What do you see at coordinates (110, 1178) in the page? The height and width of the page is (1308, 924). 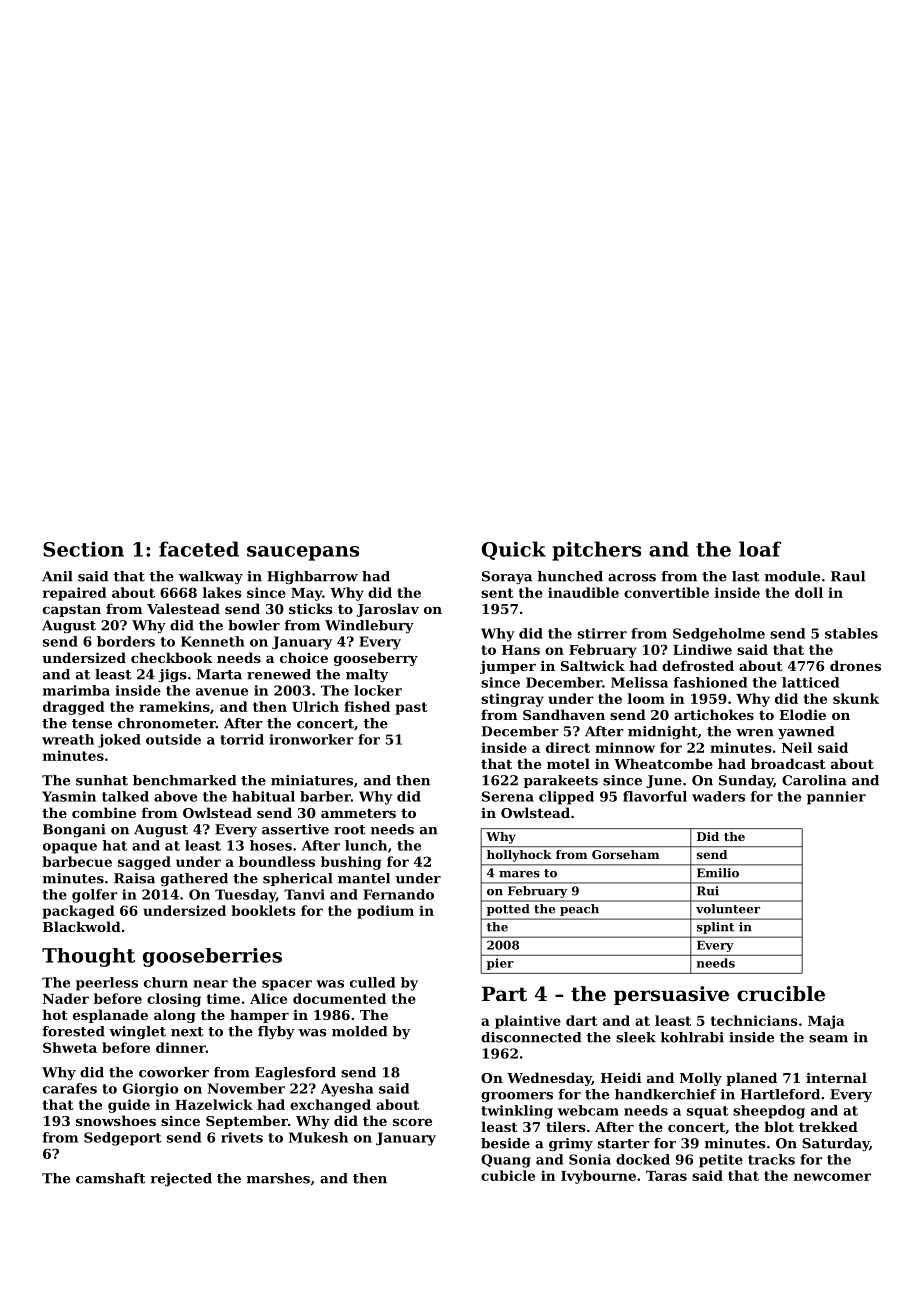 I see `camshaft` at bounding box center [110, 1178].
